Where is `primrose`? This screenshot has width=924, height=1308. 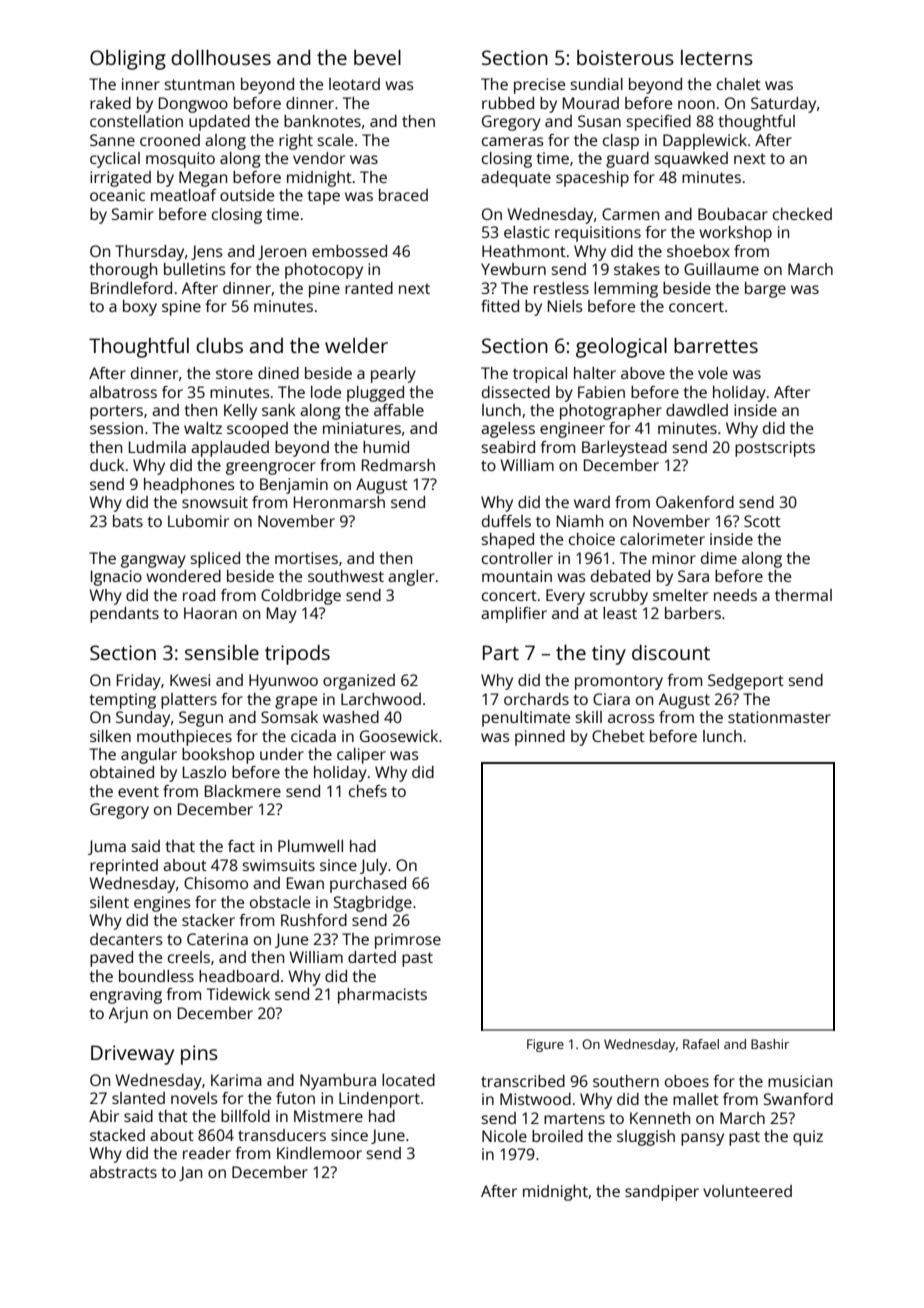
primrose is located at coordinates (408, 941).
